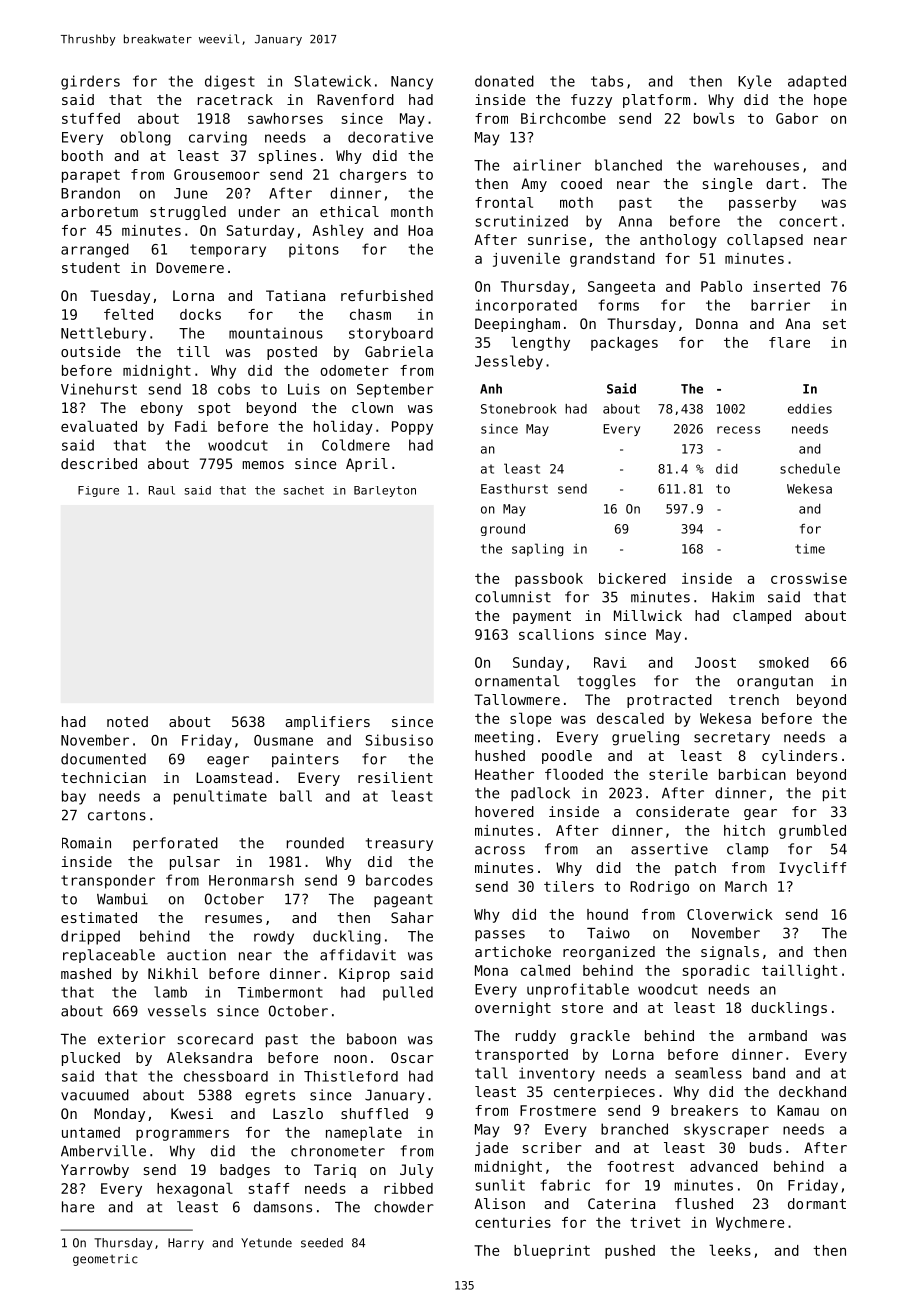 The height and width of the screenshot is (1316, 908). I want to click on eager, so click(228, 762).
